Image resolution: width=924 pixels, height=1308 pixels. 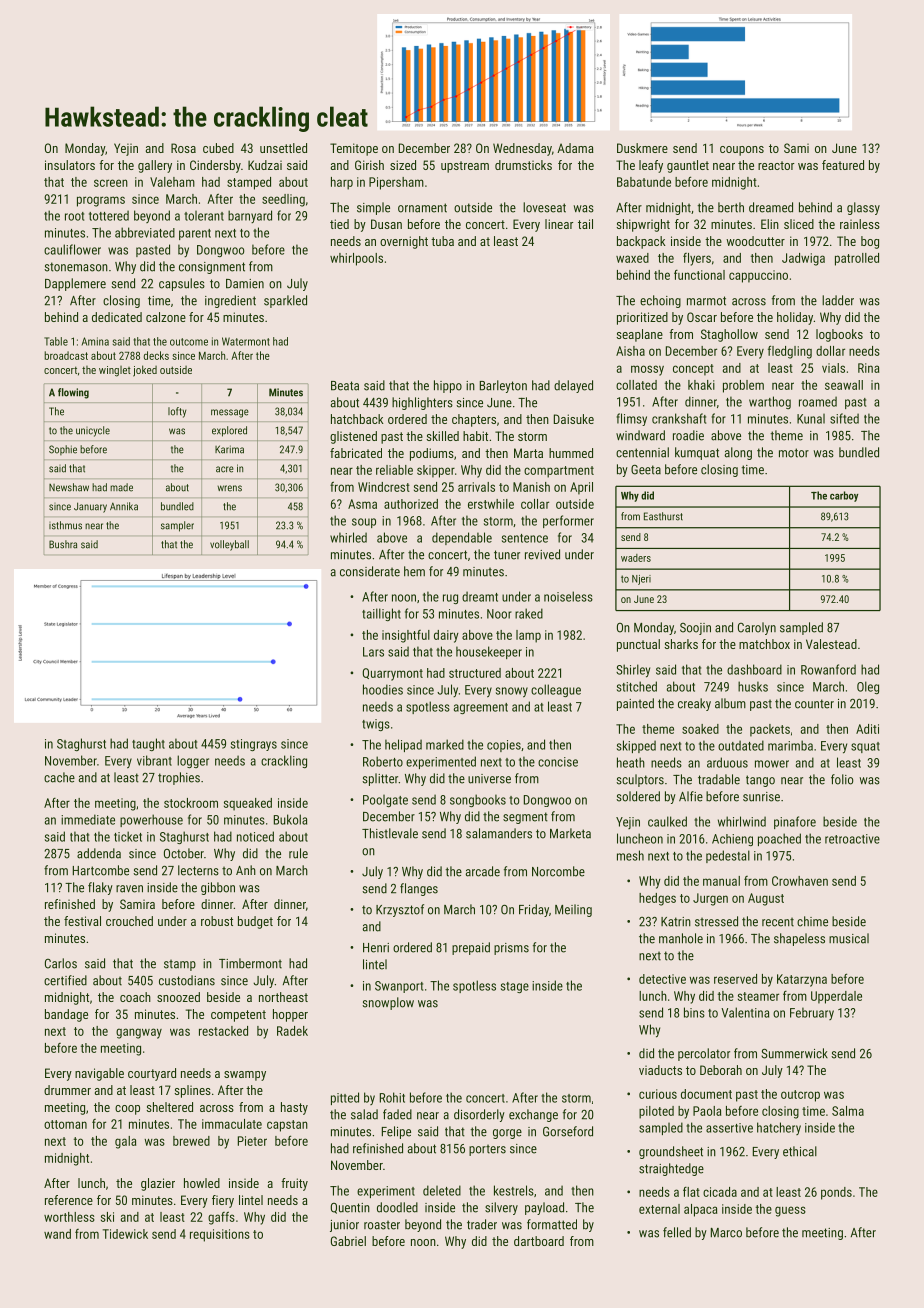 What do you see at coordinates (392, 1097) in the screenshot?
I see `Rohit` at bounding box center [392, 1097].
